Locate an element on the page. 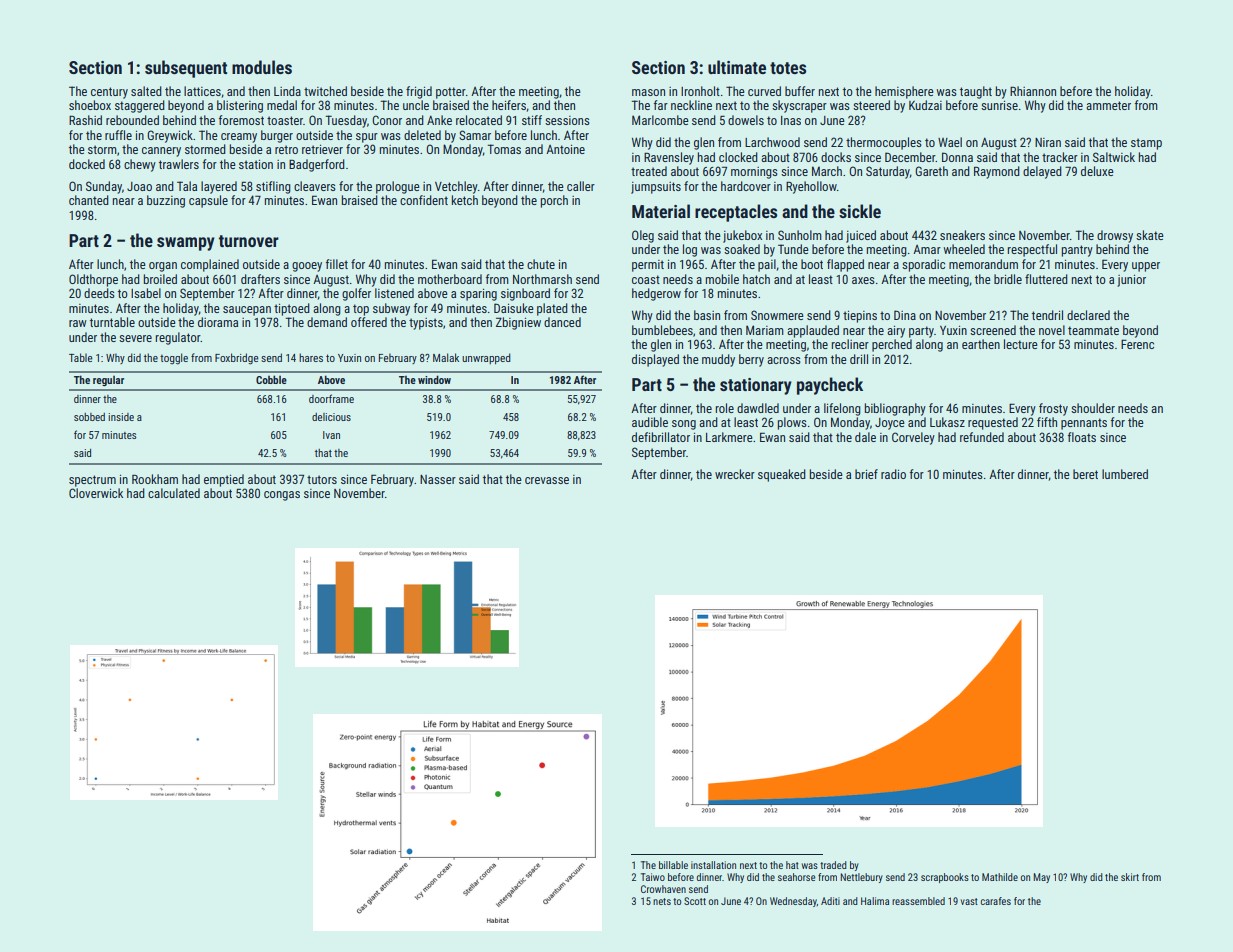  brief is located at coordinates (866, 474).
